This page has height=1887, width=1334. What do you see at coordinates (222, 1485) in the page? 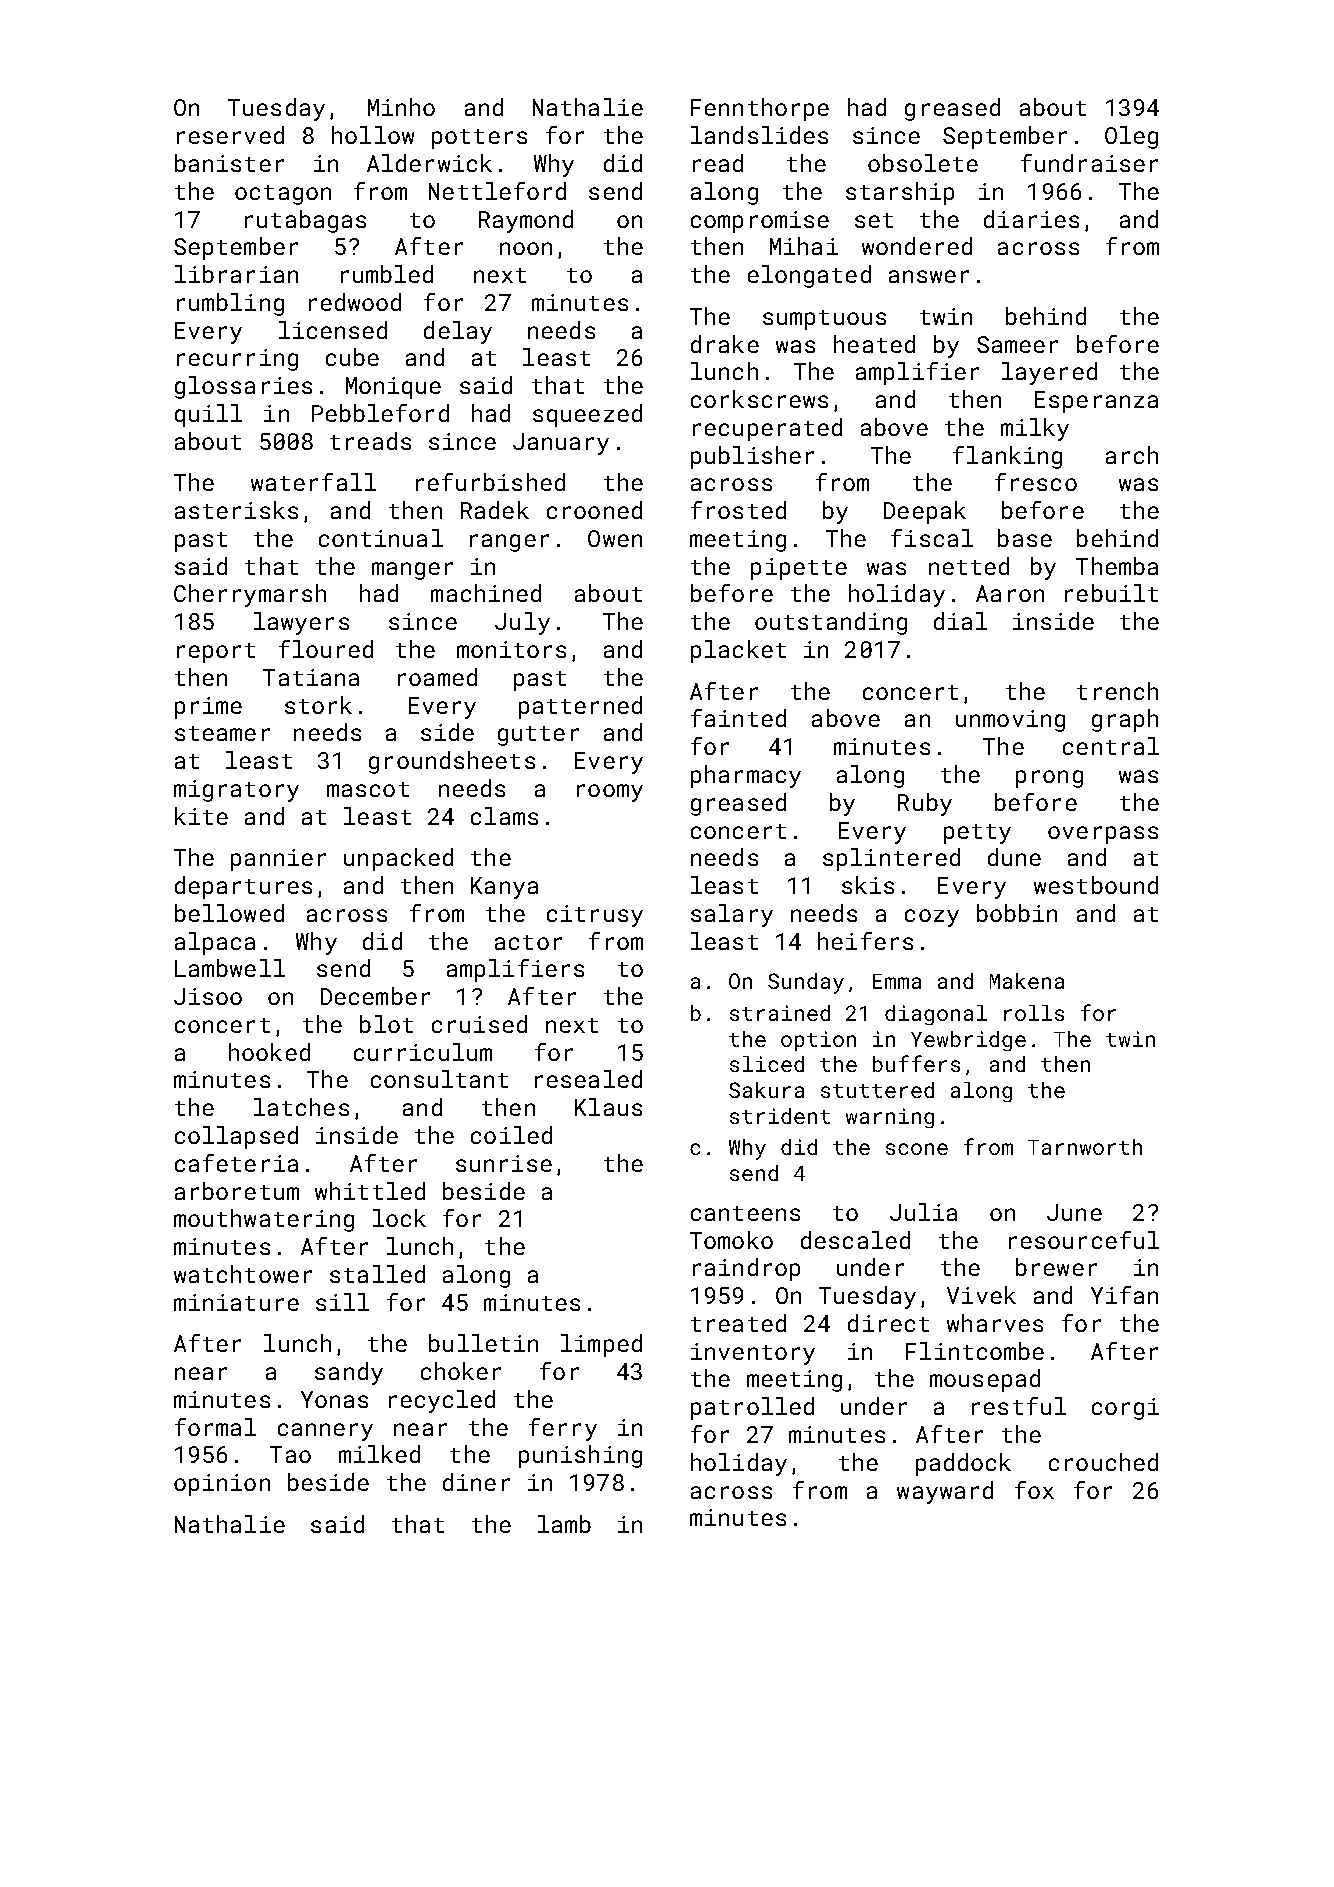
I see `opinion` at bounding box center [222, 1485].
